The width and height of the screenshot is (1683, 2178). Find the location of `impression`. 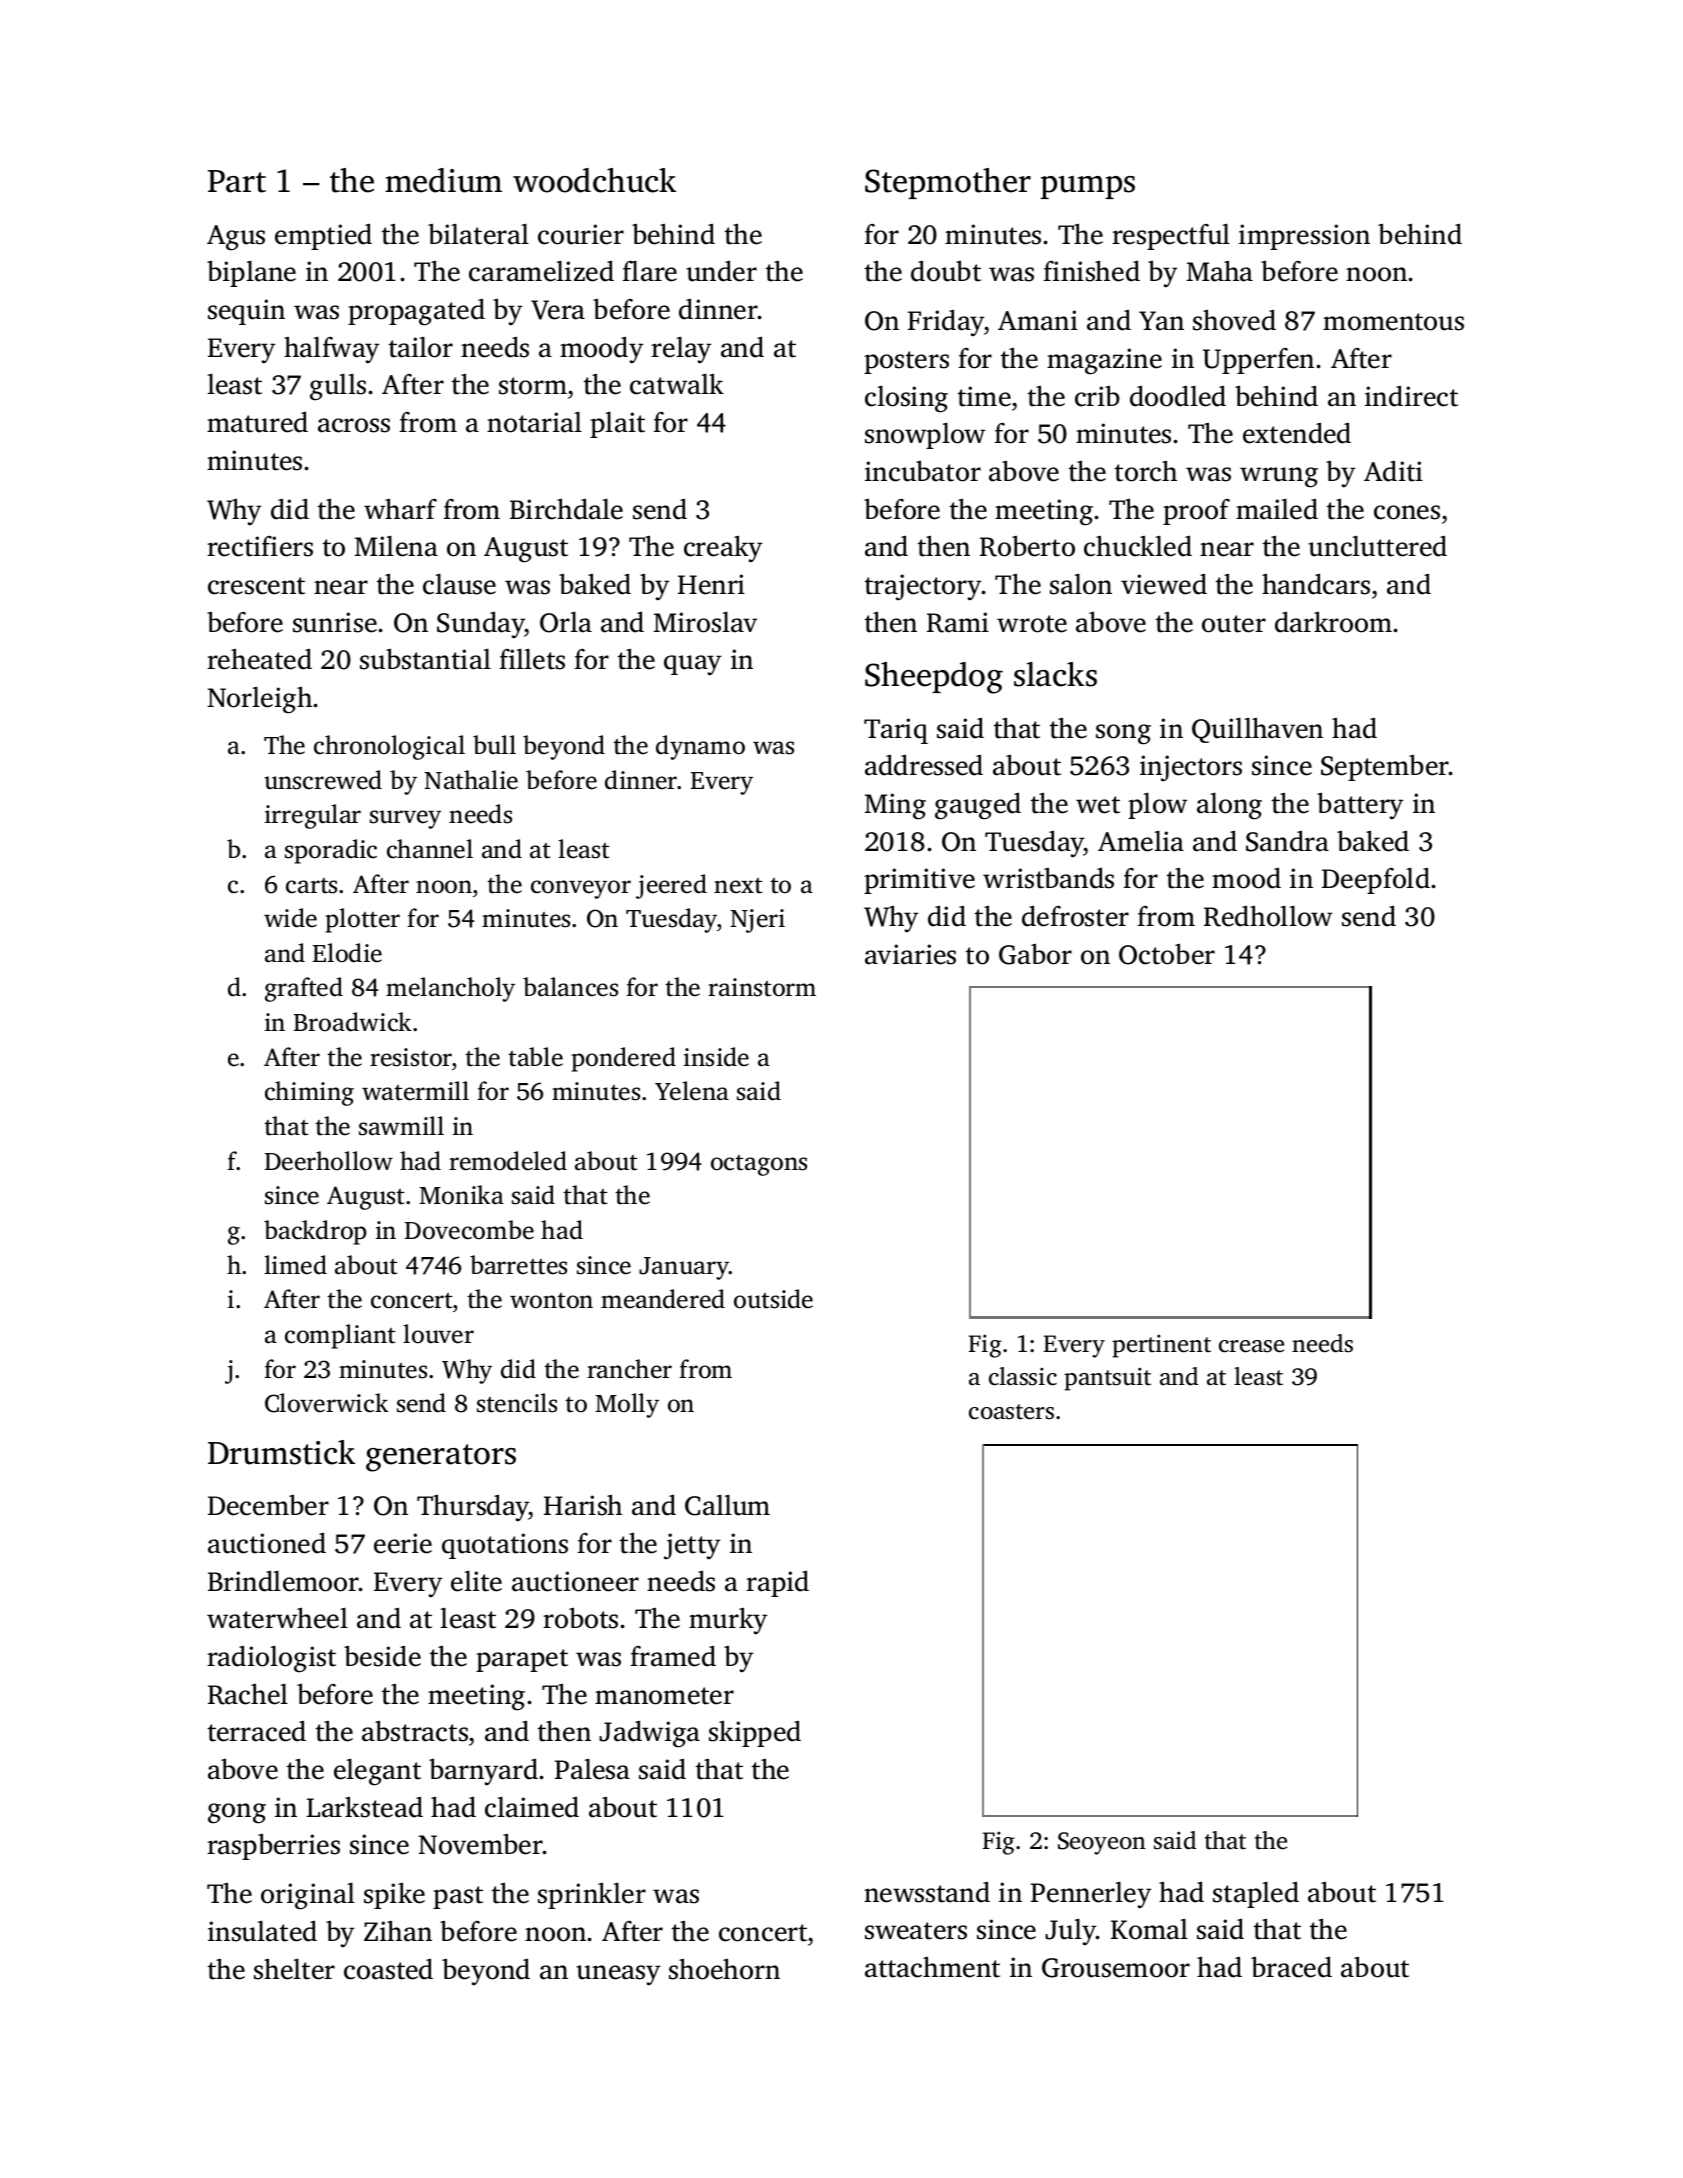

impression is located at coordinates (1304, 237).
